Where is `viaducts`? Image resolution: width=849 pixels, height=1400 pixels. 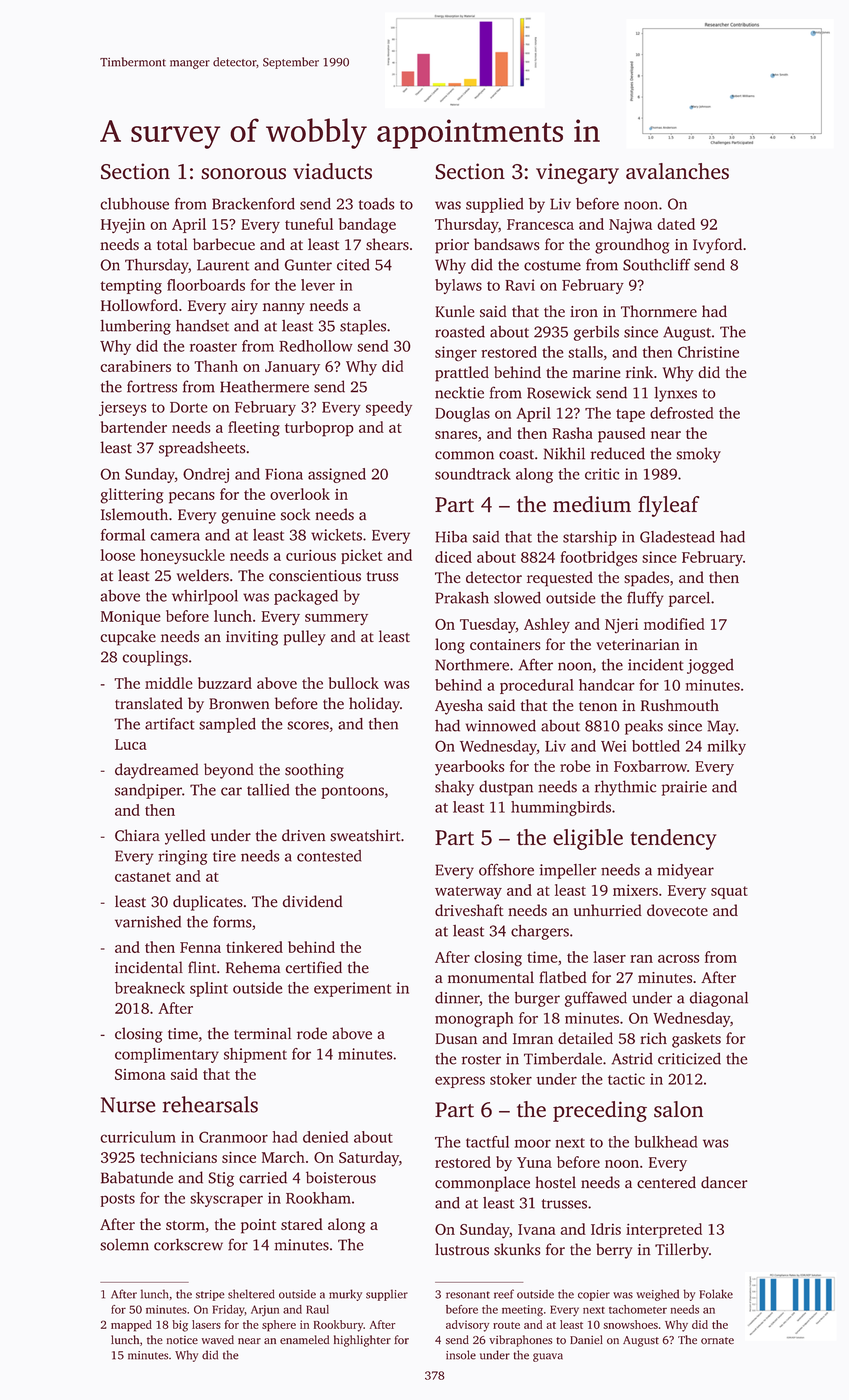 viaducts is located at coordinates (332, 171).
